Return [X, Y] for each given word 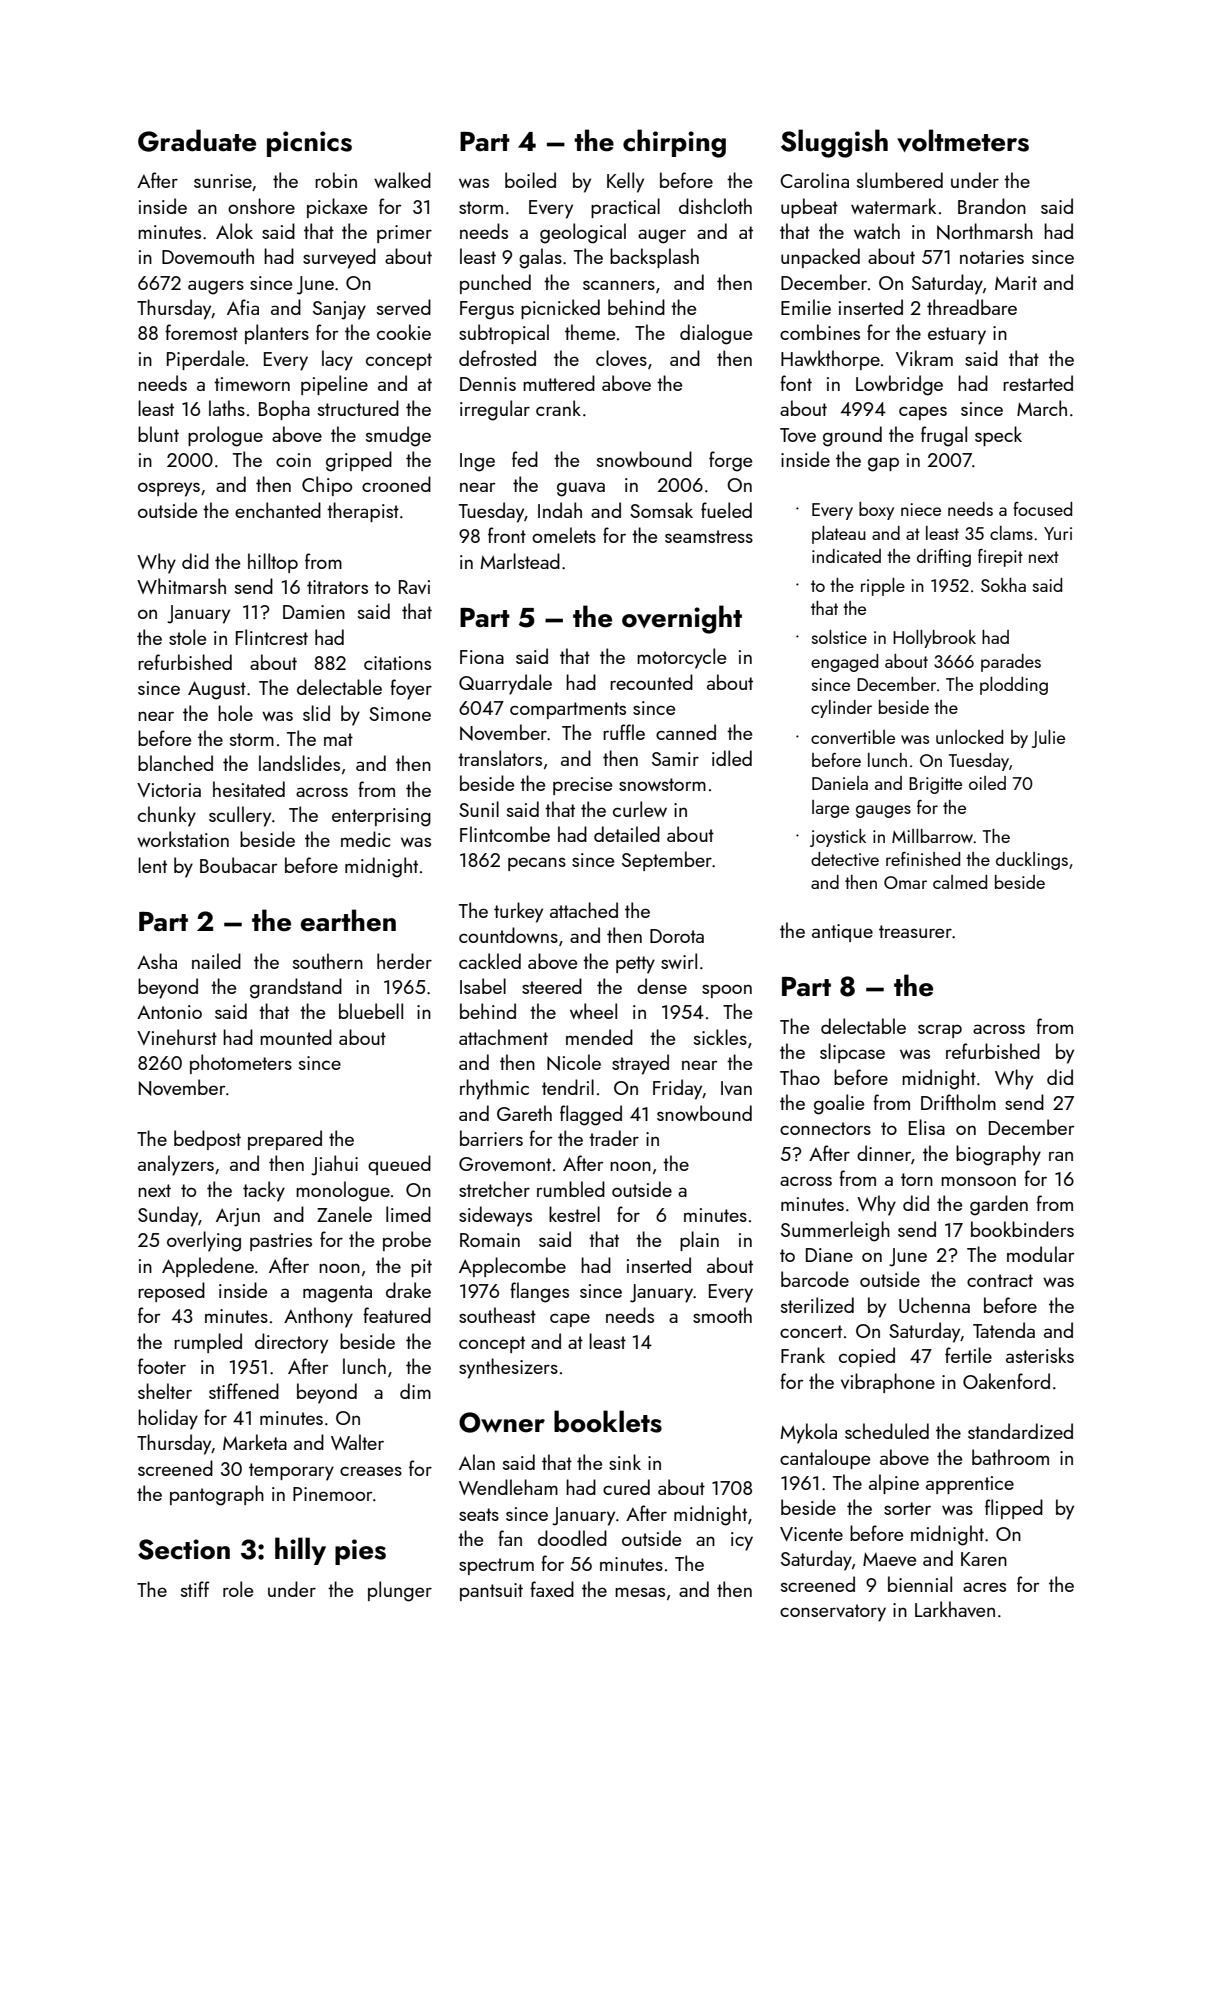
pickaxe [337, 208]
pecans [537, 864]
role [238, 1589]
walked [402, 180]
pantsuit [491, 1592]
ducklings [1032, 861]
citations [397, 663]
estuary [957, 336]
